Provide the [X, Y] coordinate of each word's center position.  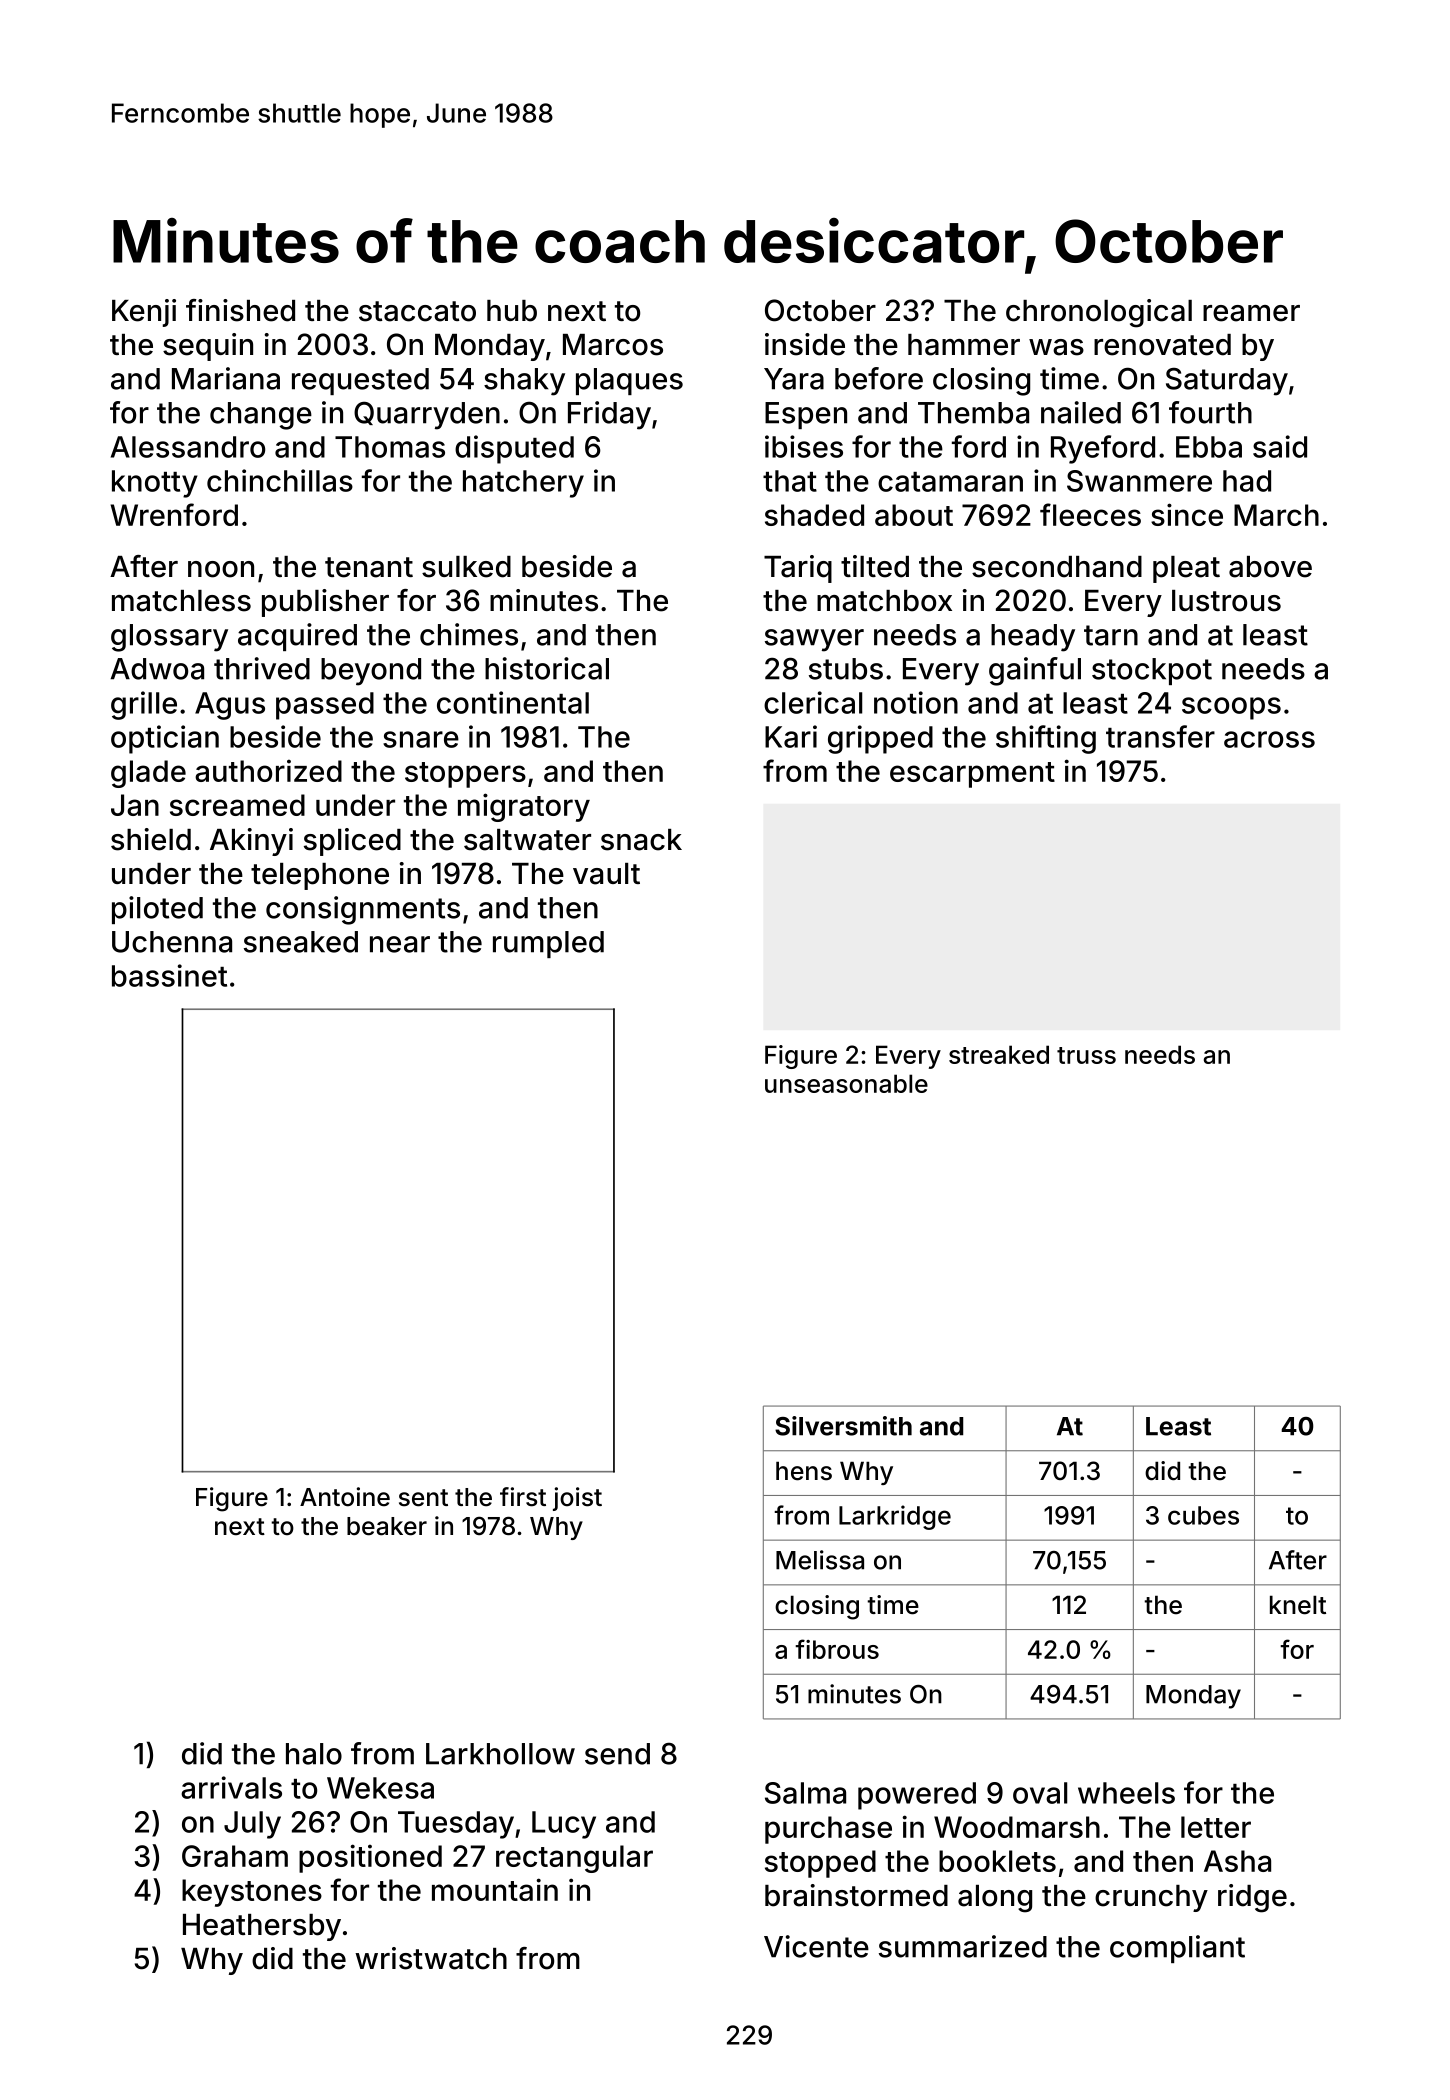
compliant [1177, 1949]
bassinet [169, 975]
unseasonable [846, 1083]
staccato [417, 311]
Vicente [816, 1946]
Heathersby [262, 1927]
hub [512, 311]
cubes [1203, 1515]
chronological [1099, 313]
